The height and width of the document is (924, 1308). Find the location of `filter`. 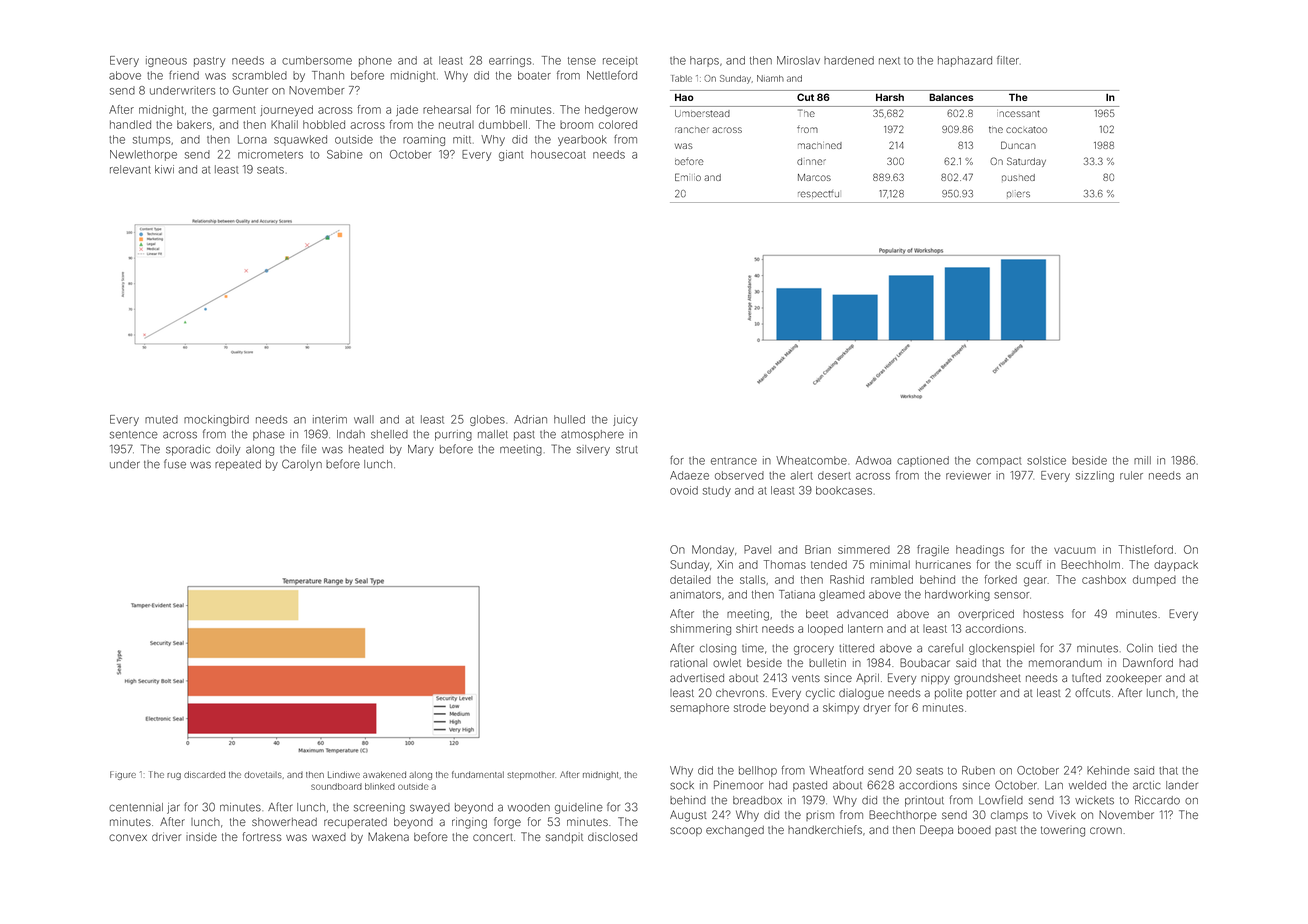

filter is located at coordinates (1008, 60).
